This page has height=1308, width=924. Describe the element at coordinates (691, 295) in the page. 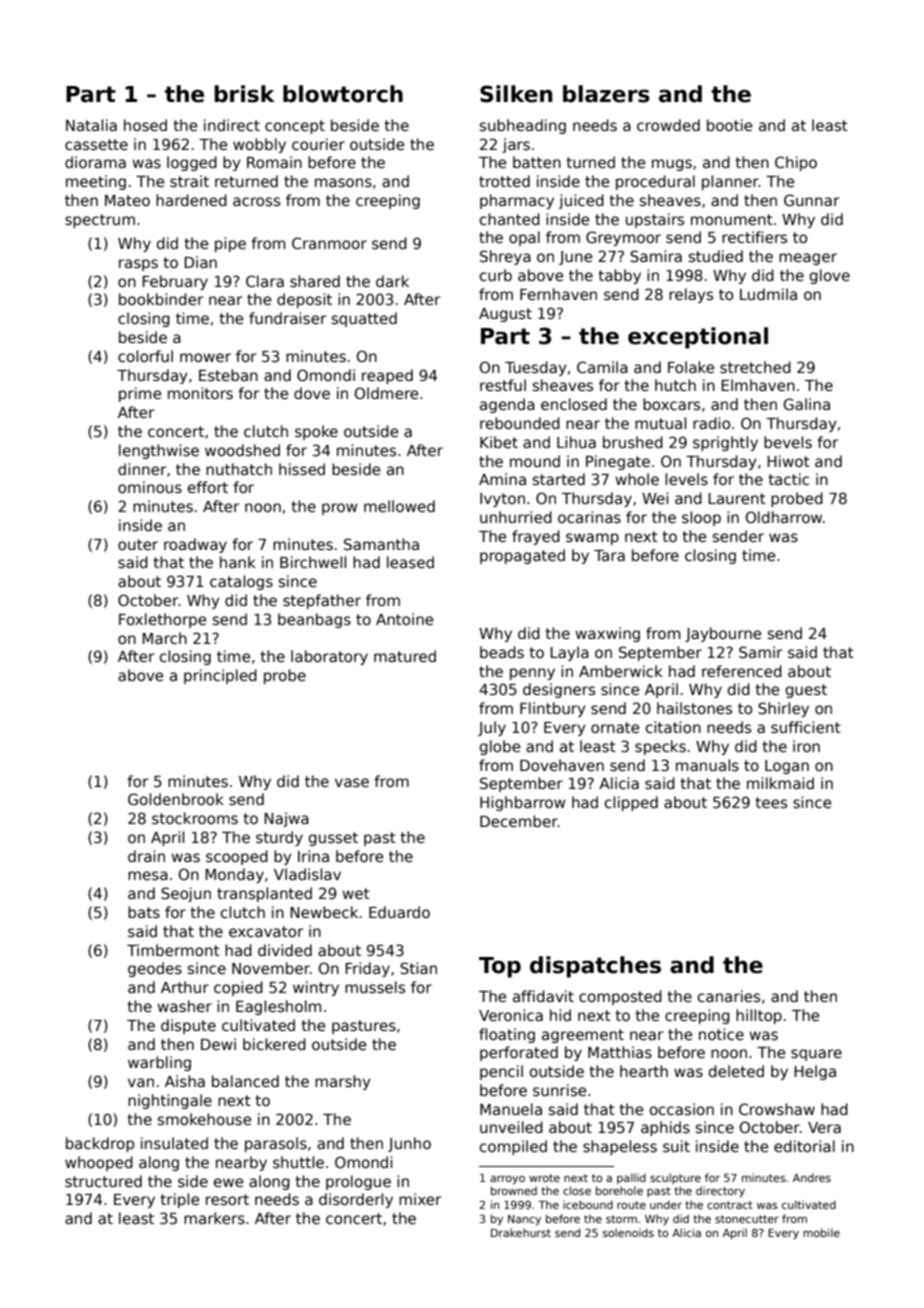

I see `relays` at that location.
